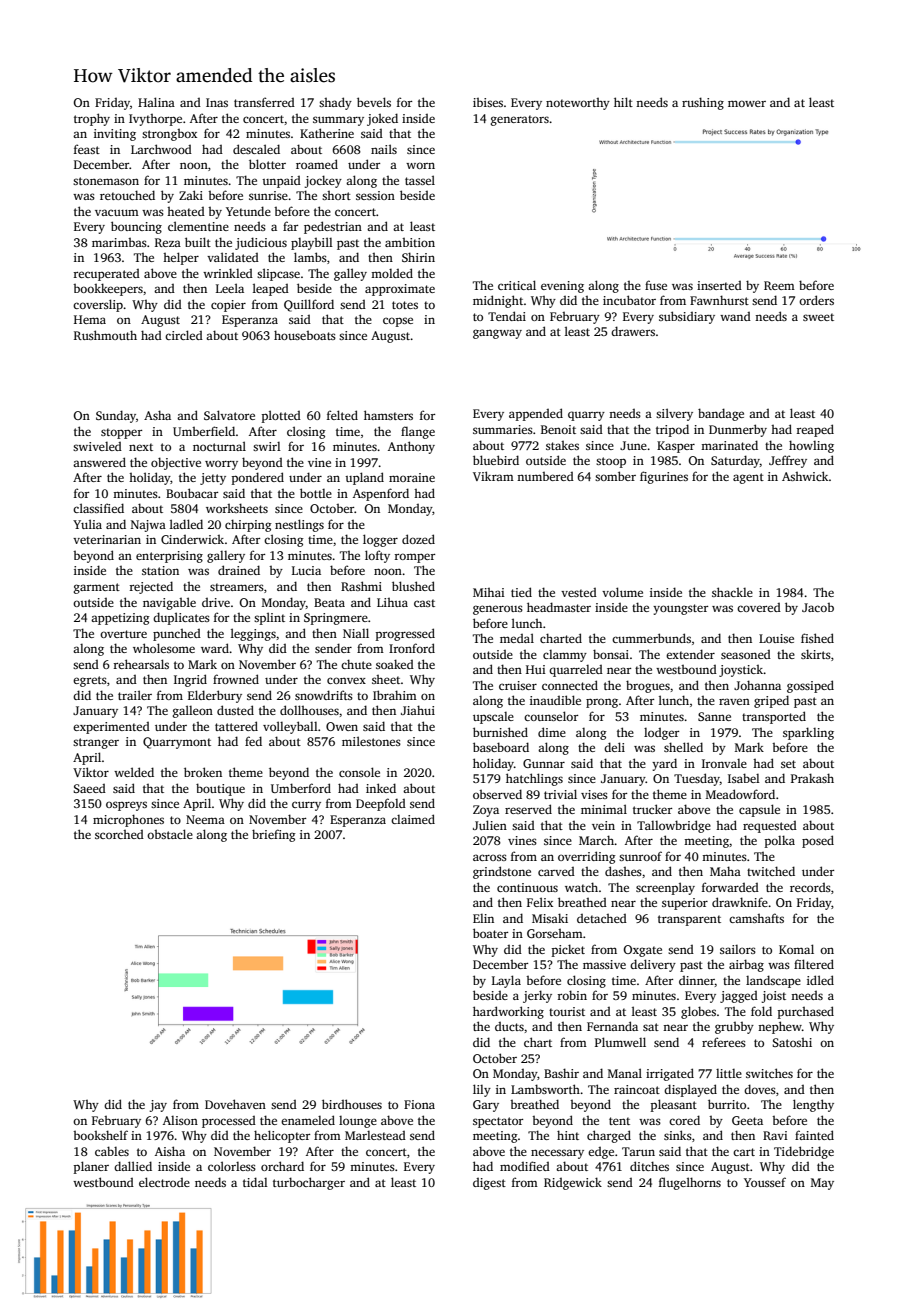 The width and height of the image is (908, 1316). Describe the element at coordinates (573, 1183) in the image. I see `Ridgewick` at that location.
